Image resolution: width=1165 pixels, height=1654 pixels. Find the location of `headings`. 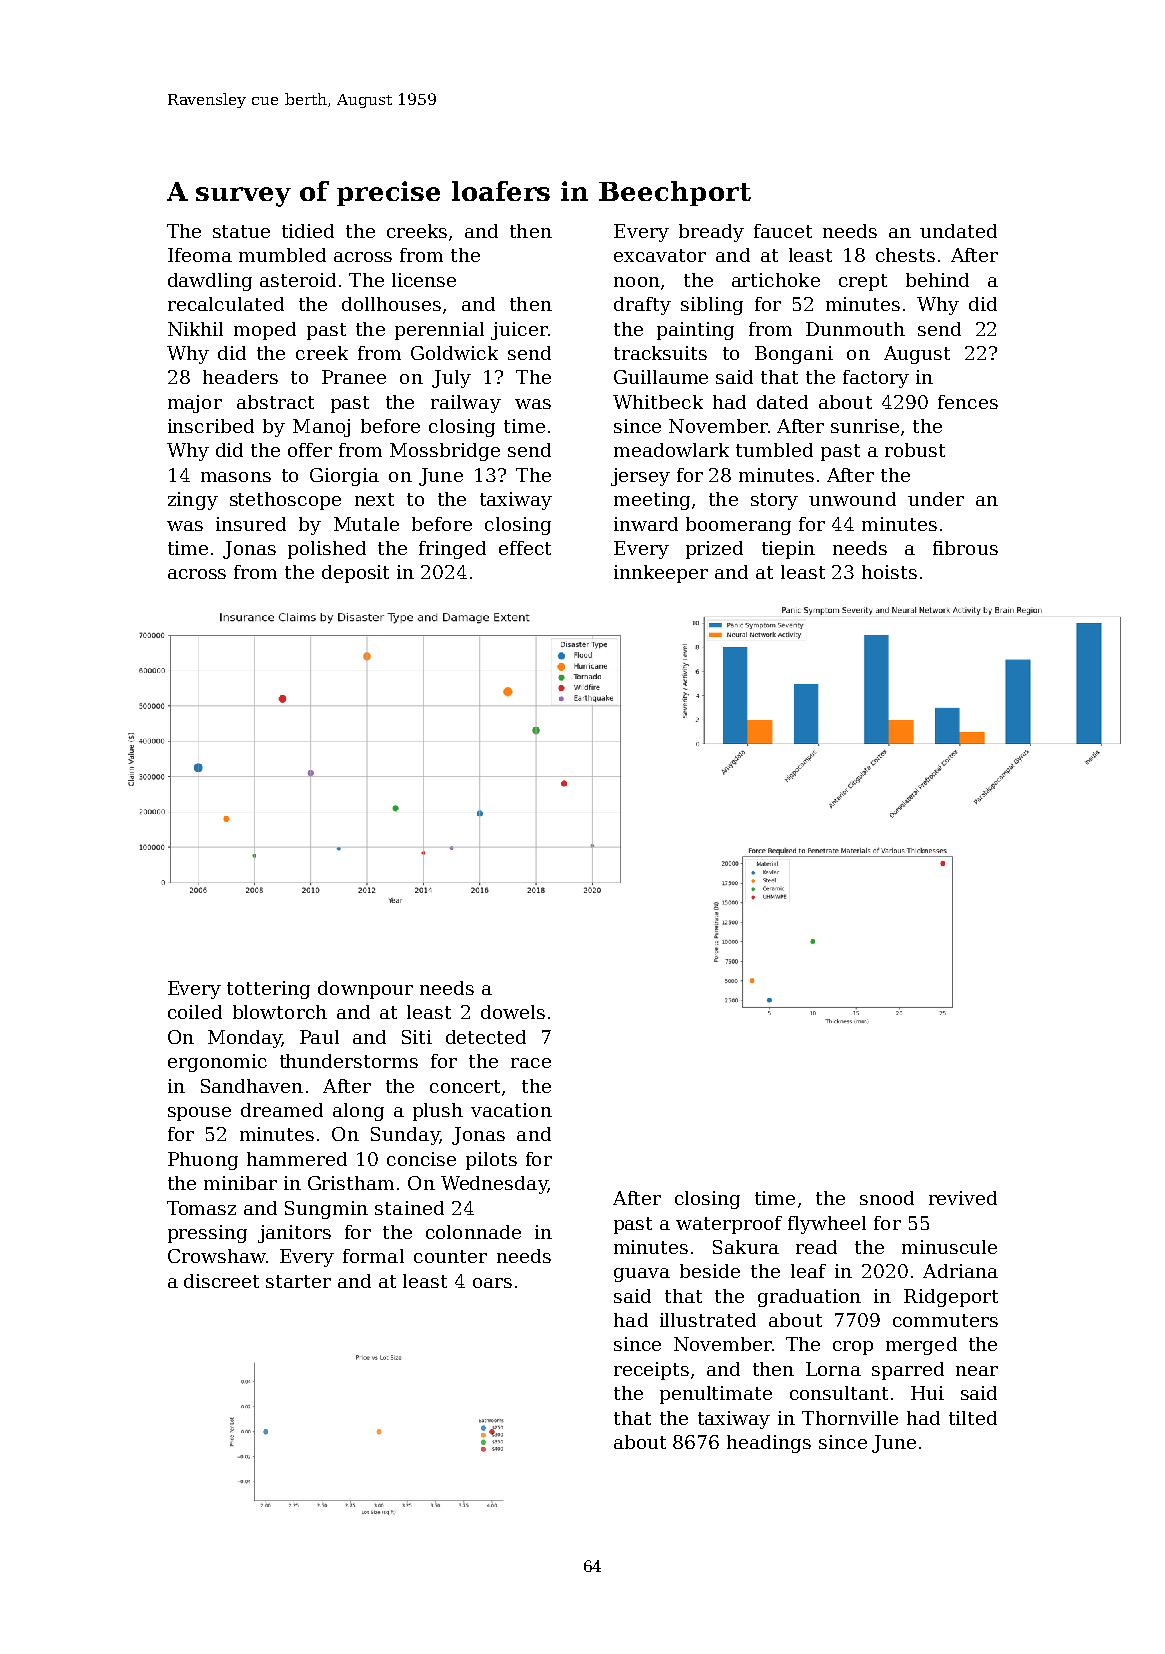

headings is located at coordinates (769, 1444).
